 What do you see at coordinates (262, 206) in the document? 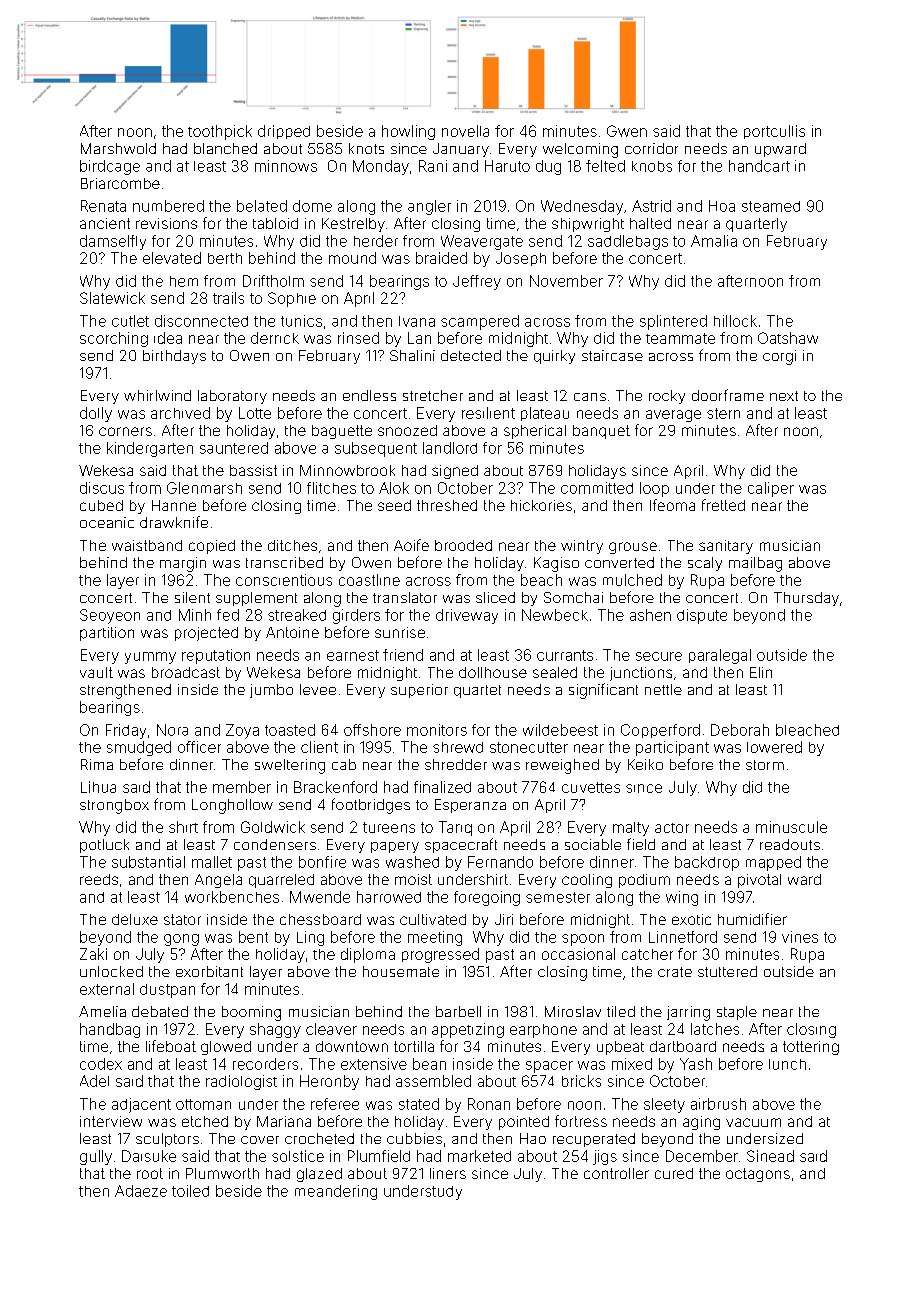
I see `belated` at bounding box center [262, 206].
